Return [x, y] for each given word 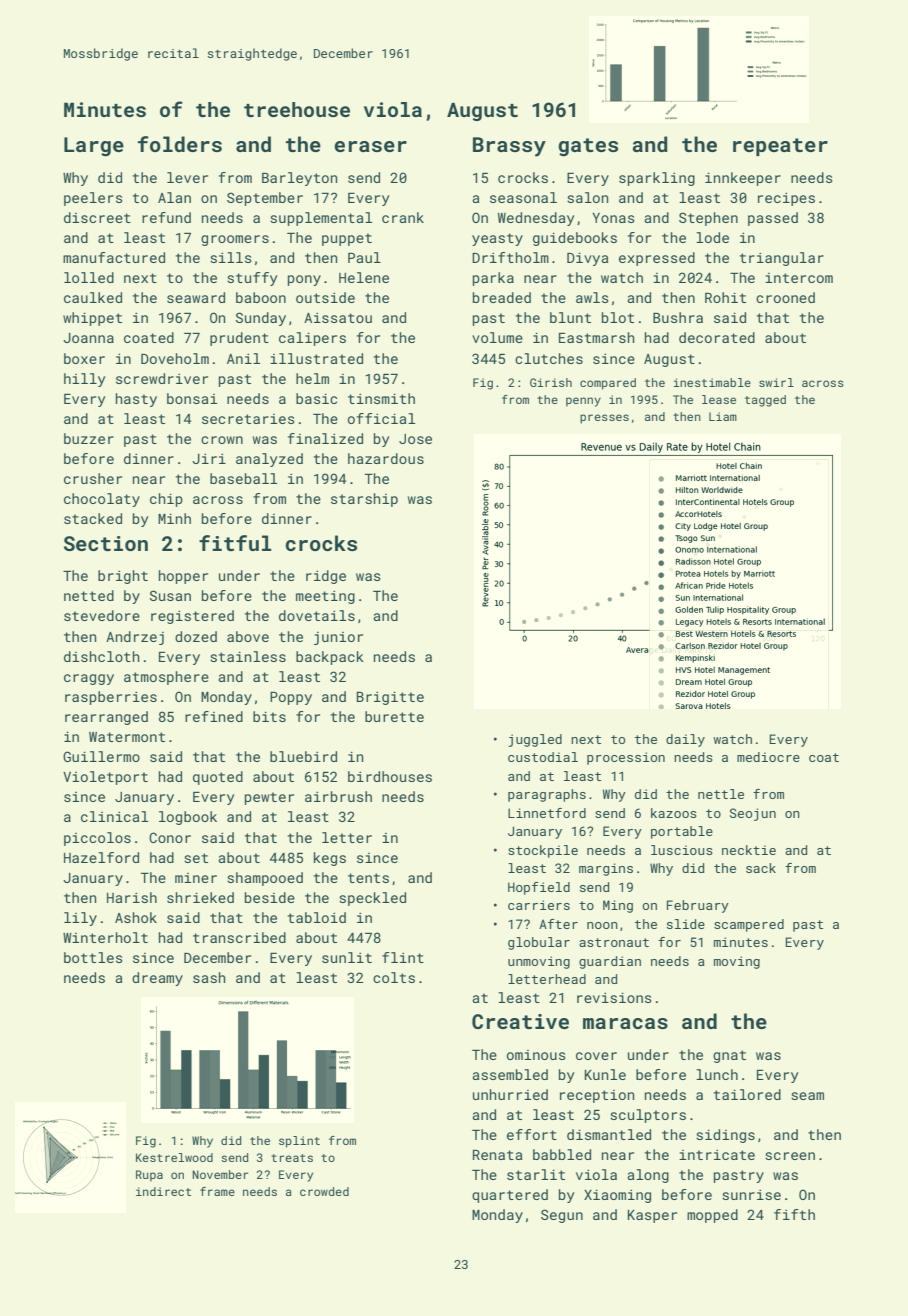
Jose [415, 439]
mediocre [768, 757]
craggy [89, 679]
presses [604, 419]
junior [338, 638]
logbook [188, 818]
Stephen [708, 219]
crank [403, 217]
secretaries [248, 419]
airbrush [338, 796]
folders [180, 144]
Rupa [149, 1176]
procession [626, 758]
